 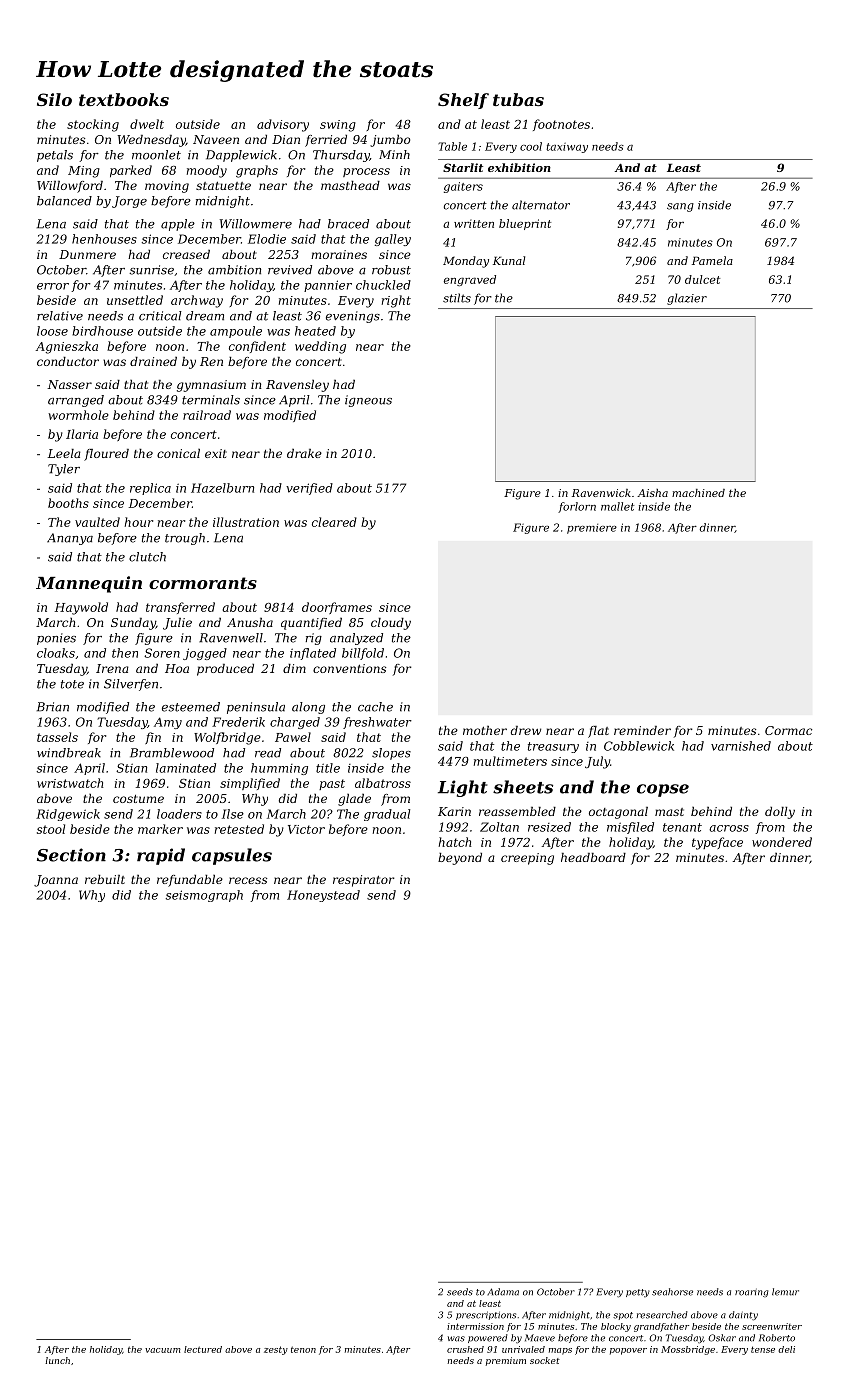 I want to click on sang, so click(x=680, y=207).
